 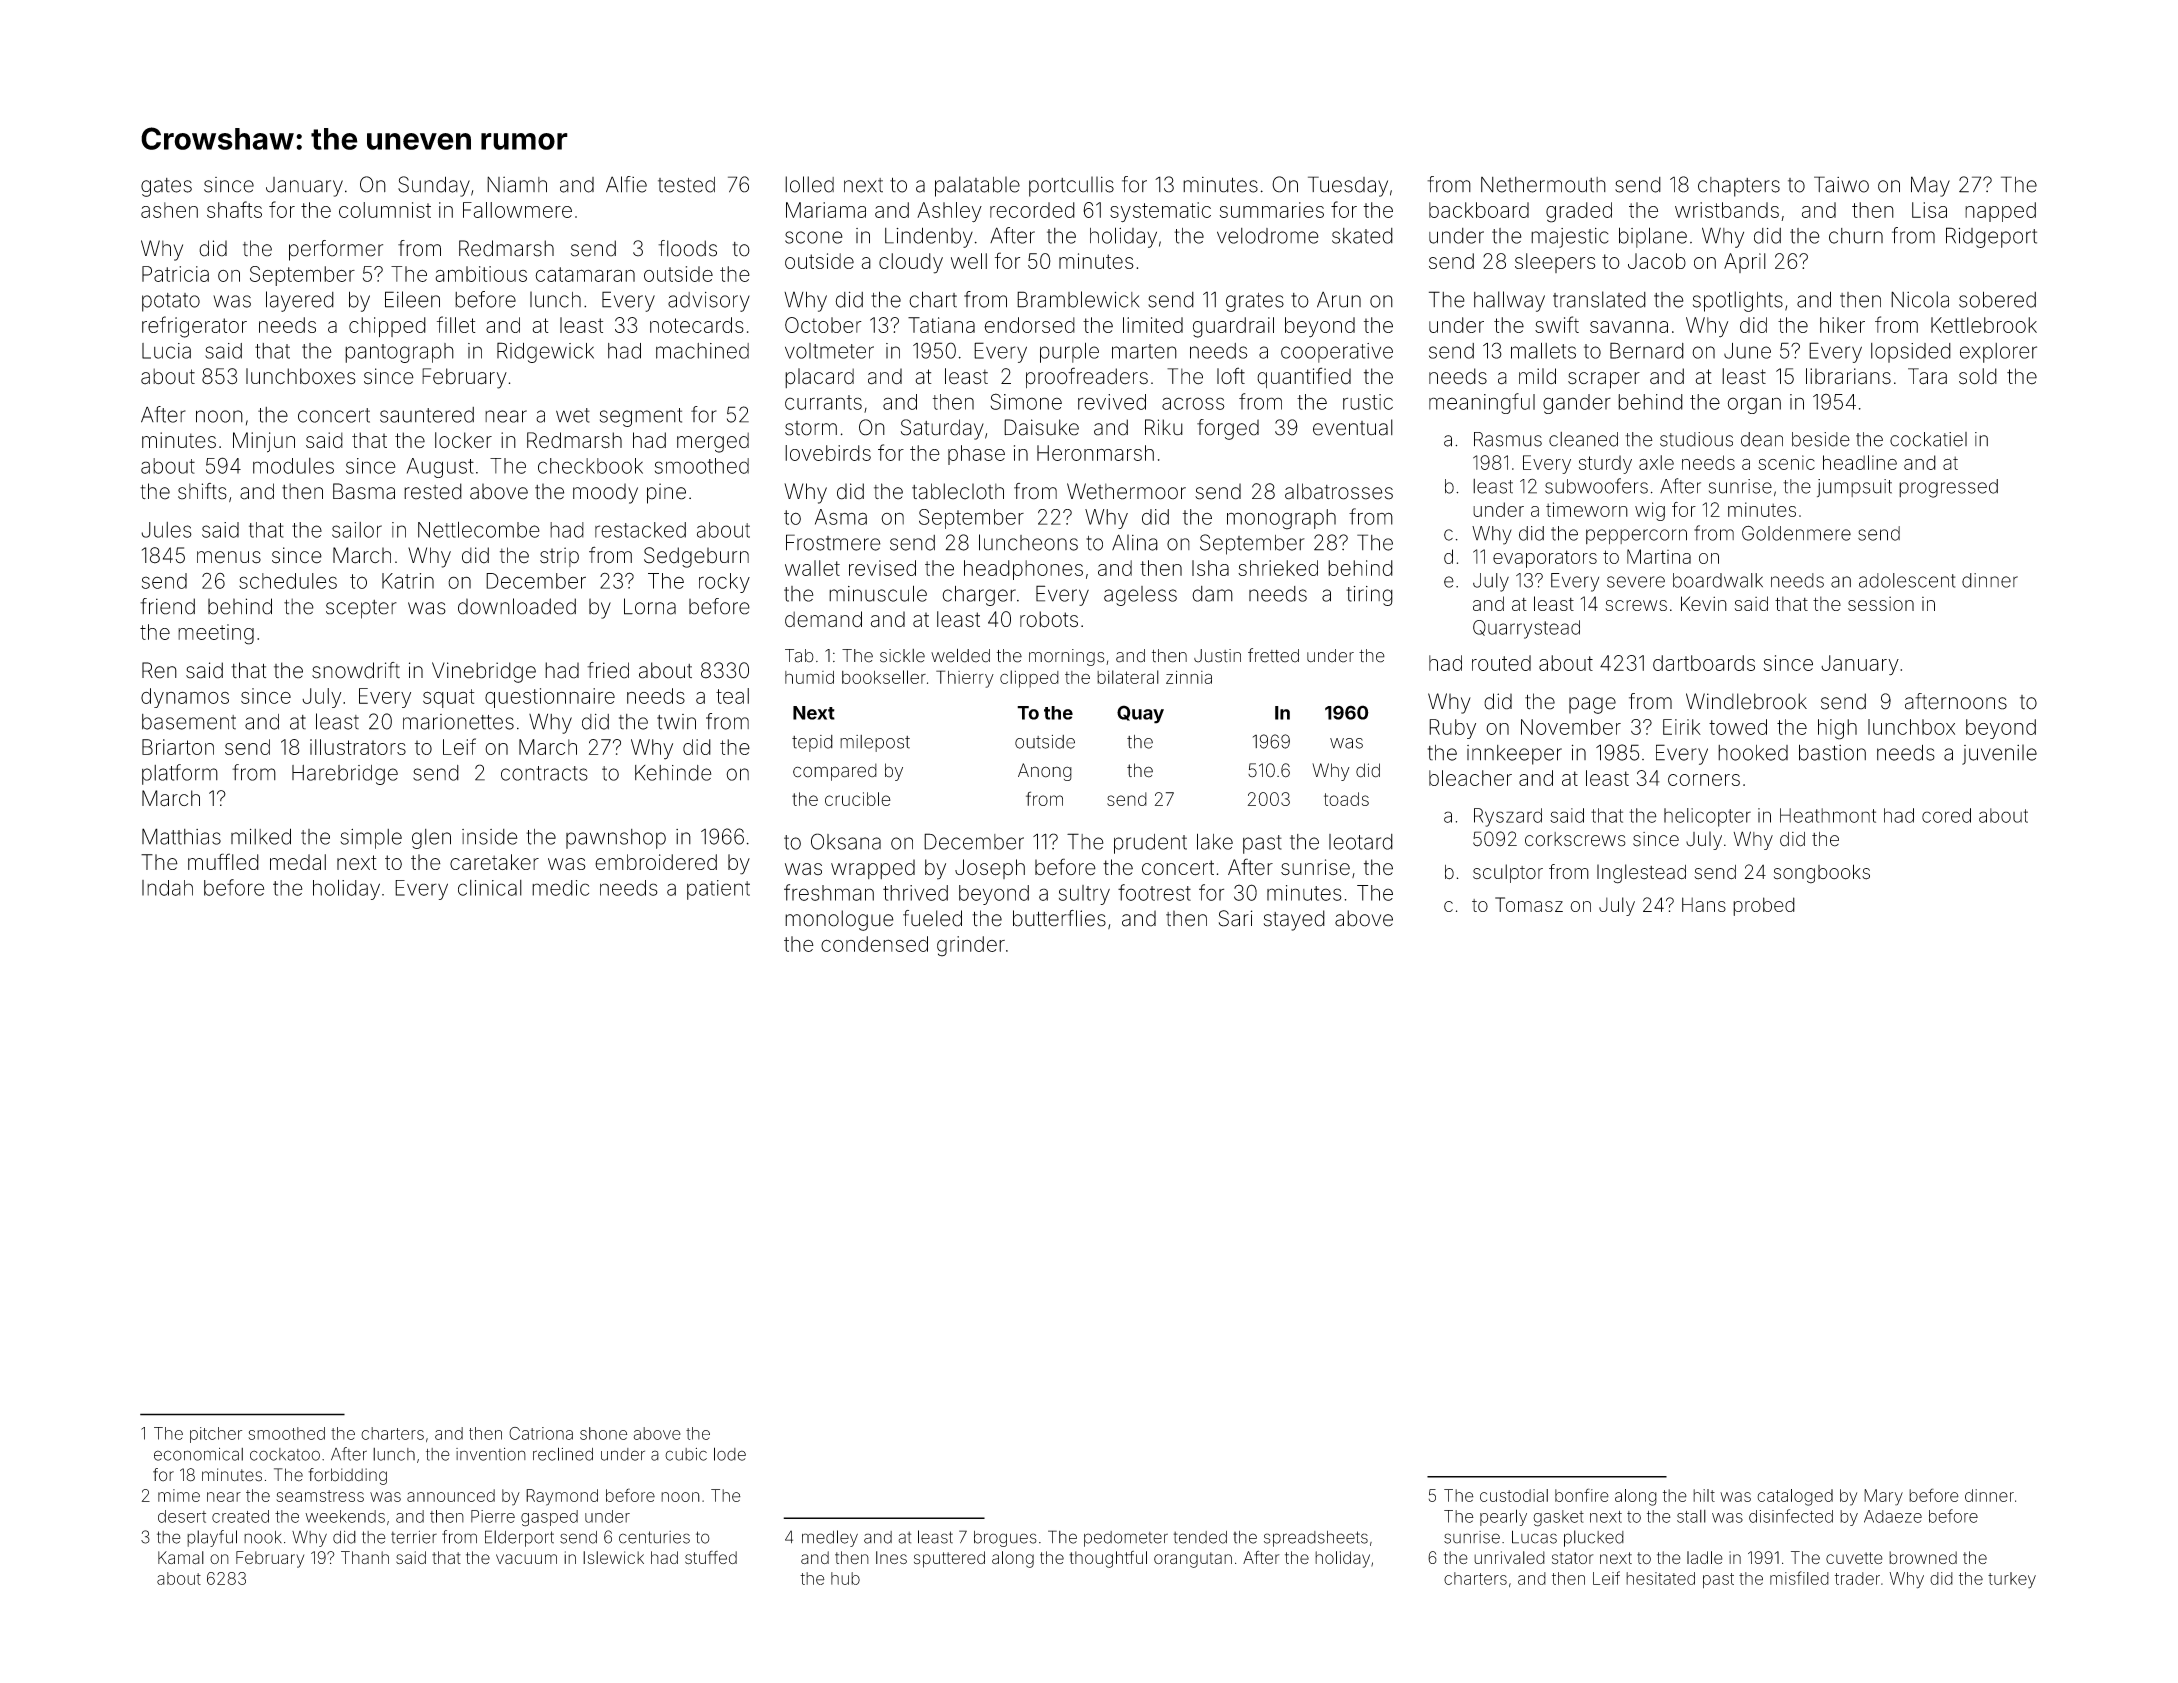 I want to click on Thanh, so click(x=365, y=1557).
